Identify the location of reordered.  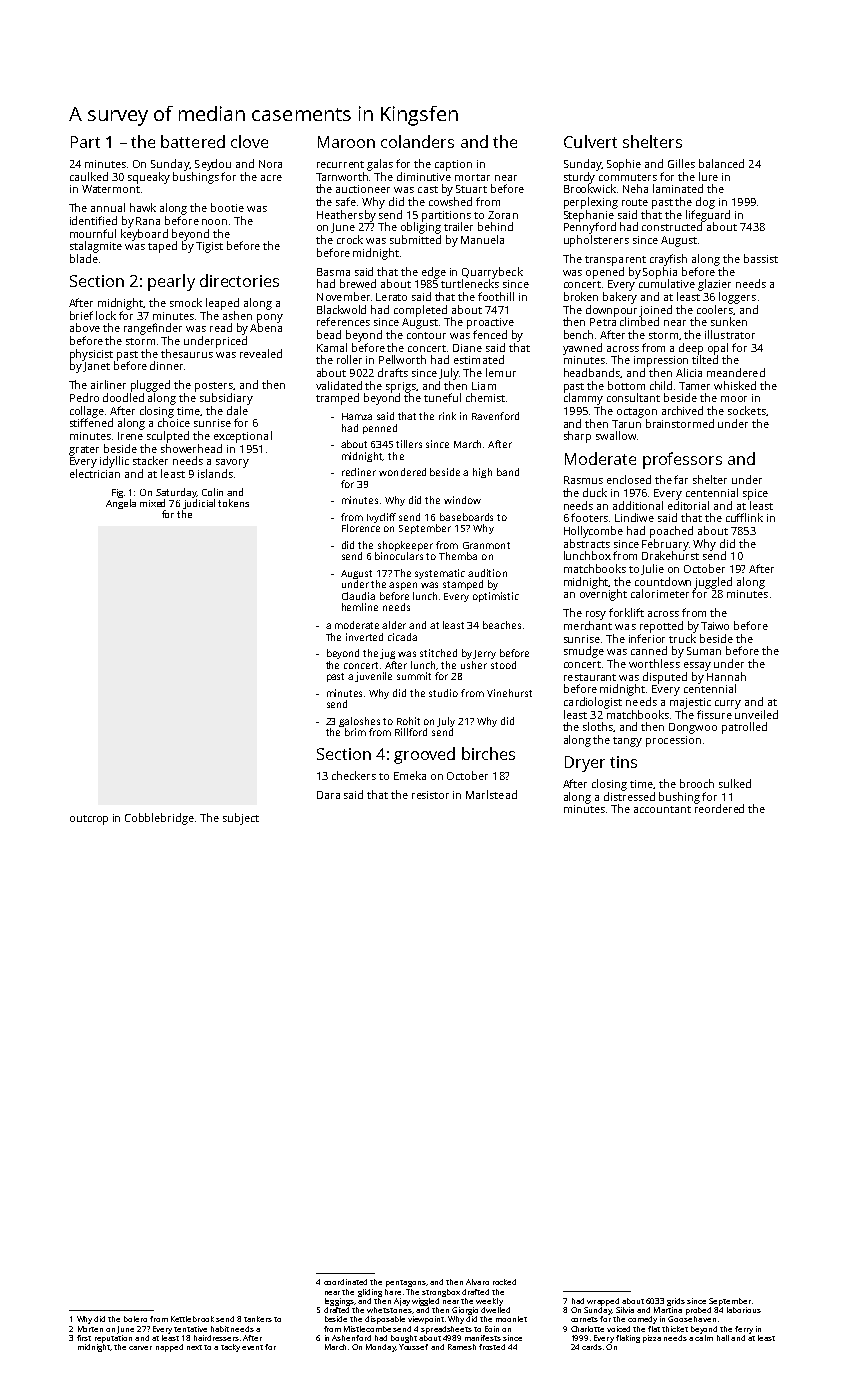
(719, 808).
